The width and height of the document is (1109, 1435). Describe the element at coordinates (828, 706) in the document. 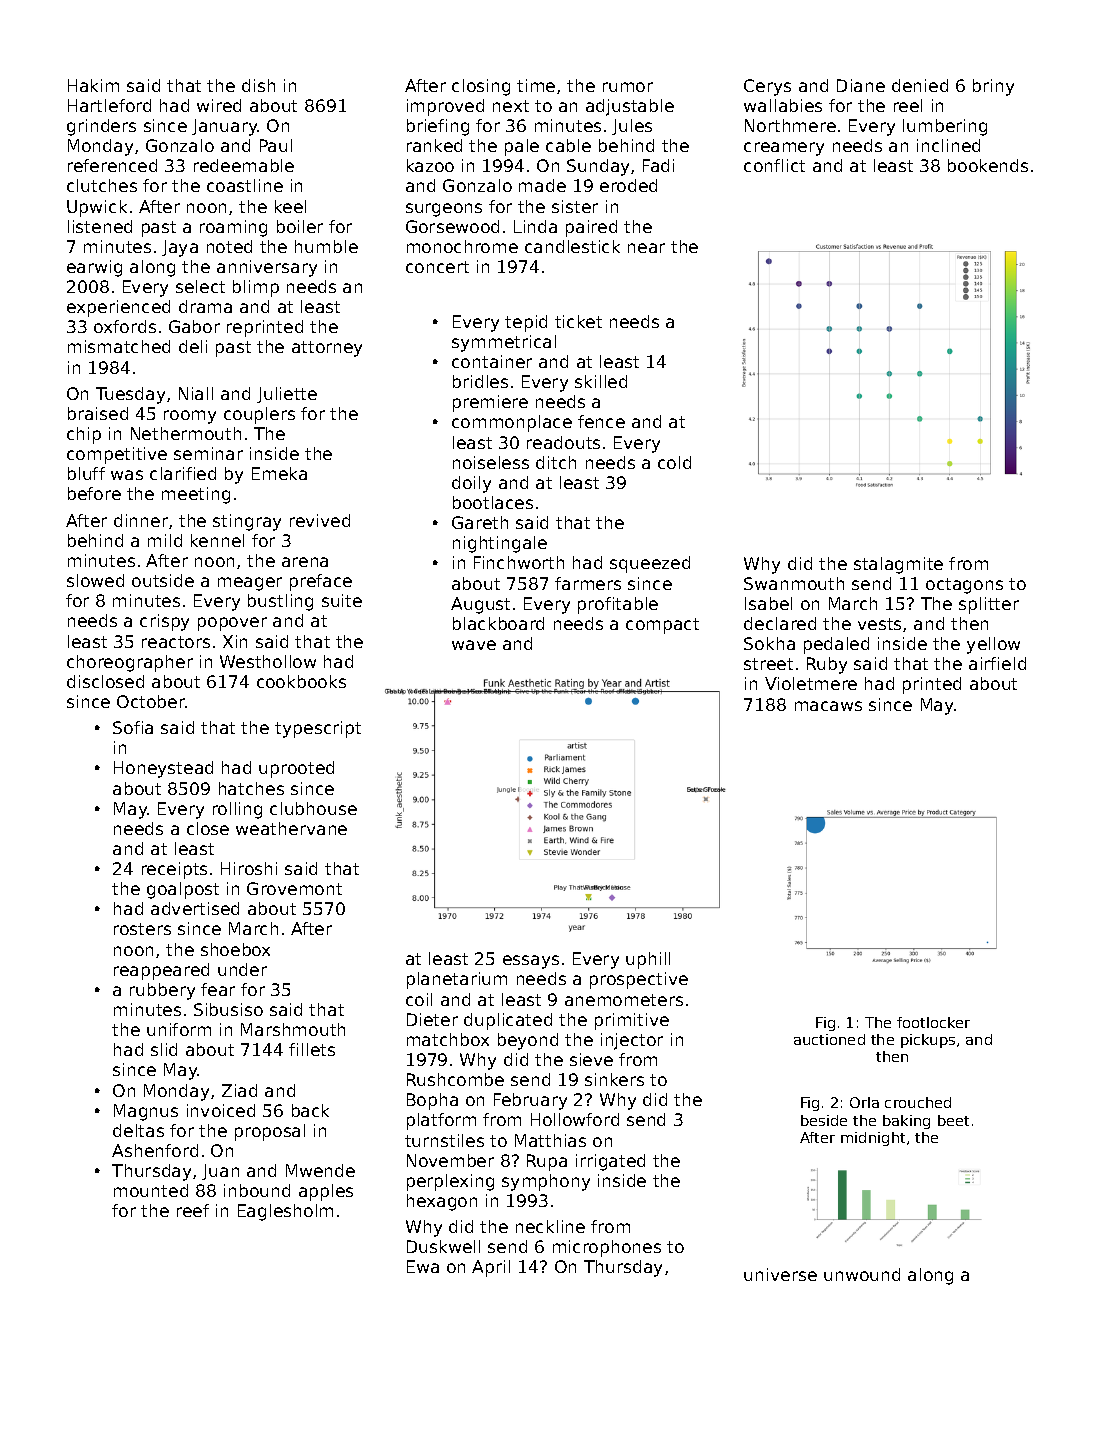

I see `macaws` at that location.
